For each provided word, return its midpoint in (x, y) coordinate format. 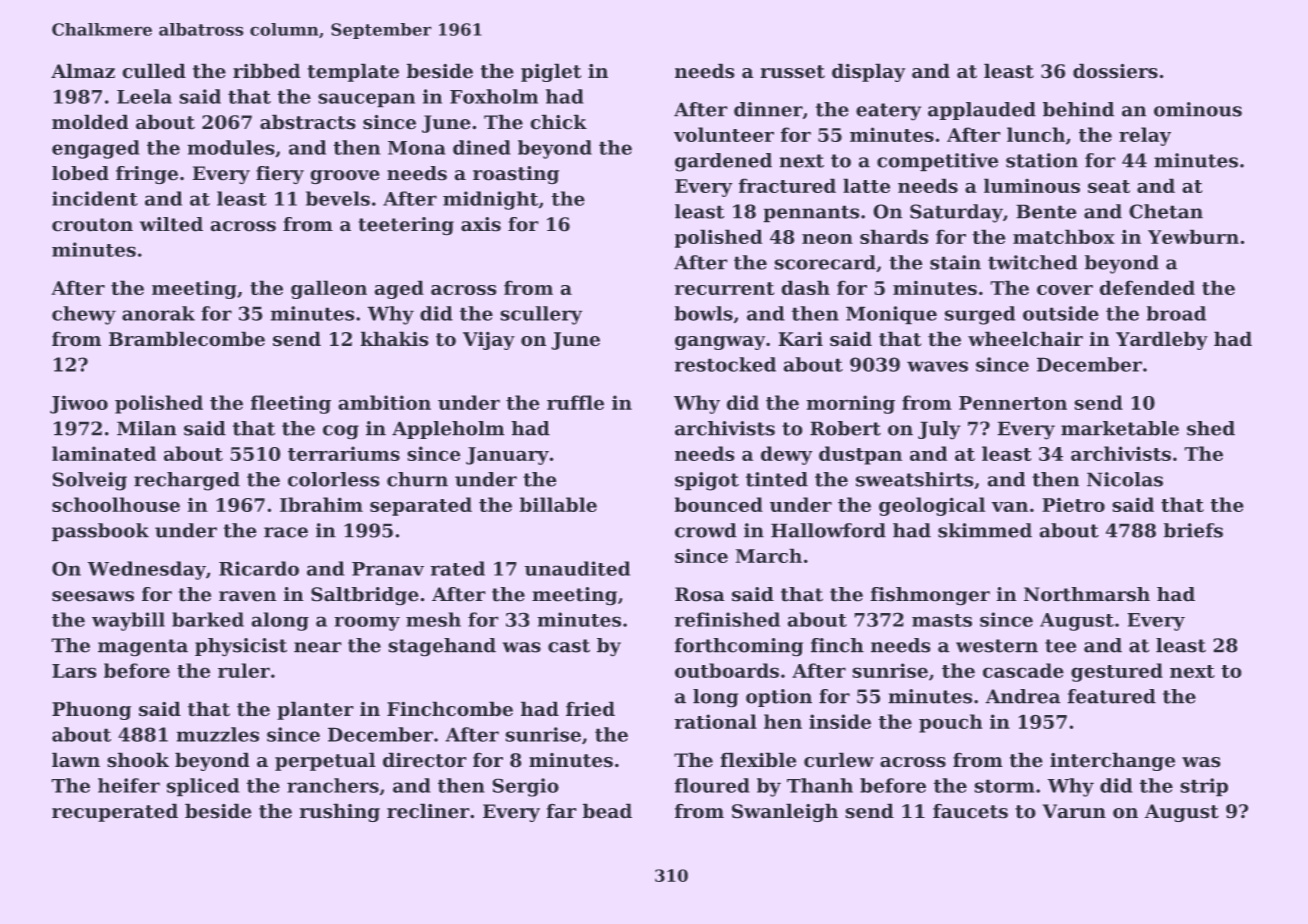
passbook (100, 532)
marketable (1120, 428)
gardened (723, 162)
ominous (1198, 109)
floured (712, 785)
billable (558, 504)
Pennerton (1013, 403)
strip (1204, 787)
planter (315, 710)
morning (850, 404)
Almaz (83, 71)
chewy (84, 315)
